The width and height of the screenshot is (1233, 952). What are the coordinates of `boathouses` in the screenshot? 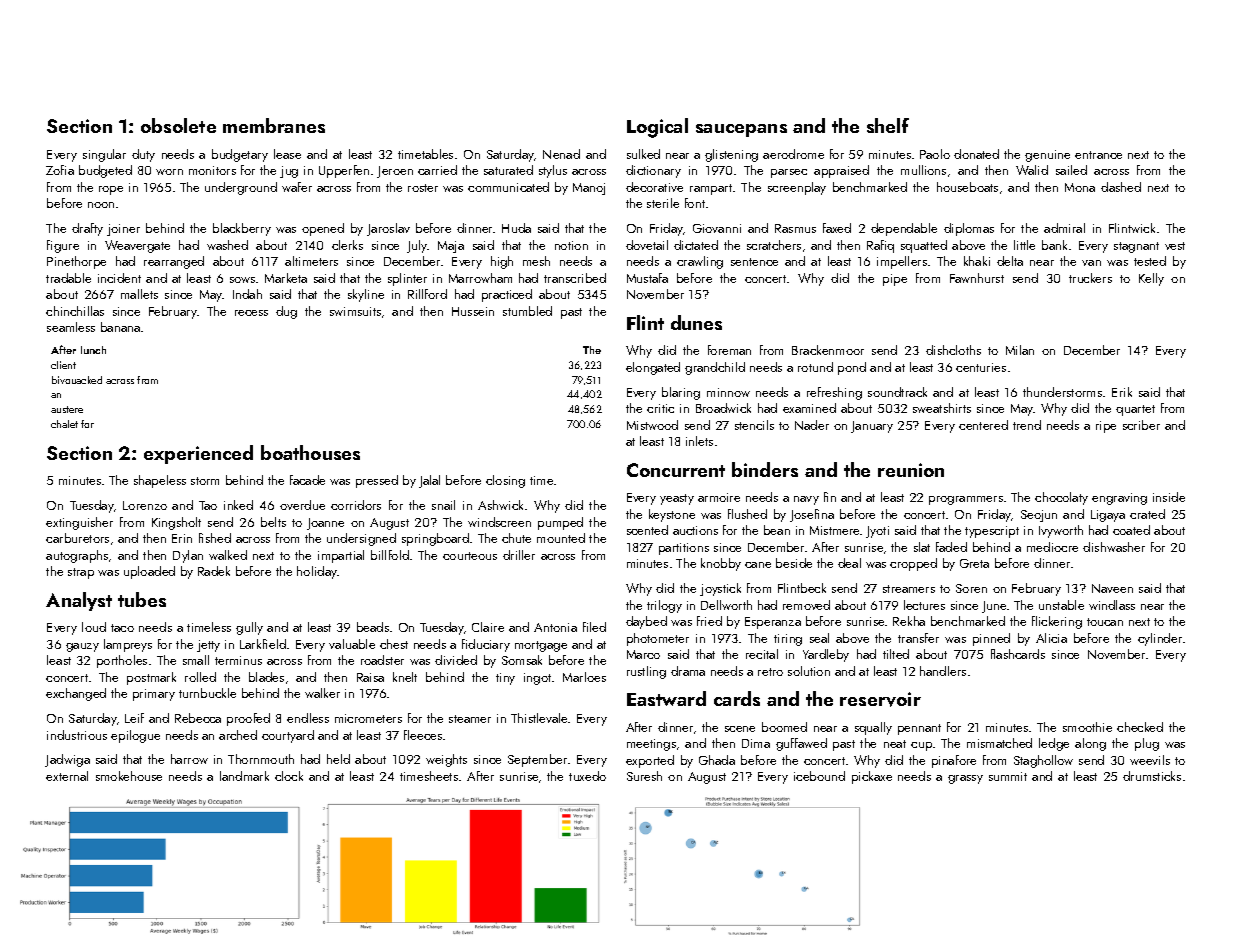 It's located at (310, 452).
